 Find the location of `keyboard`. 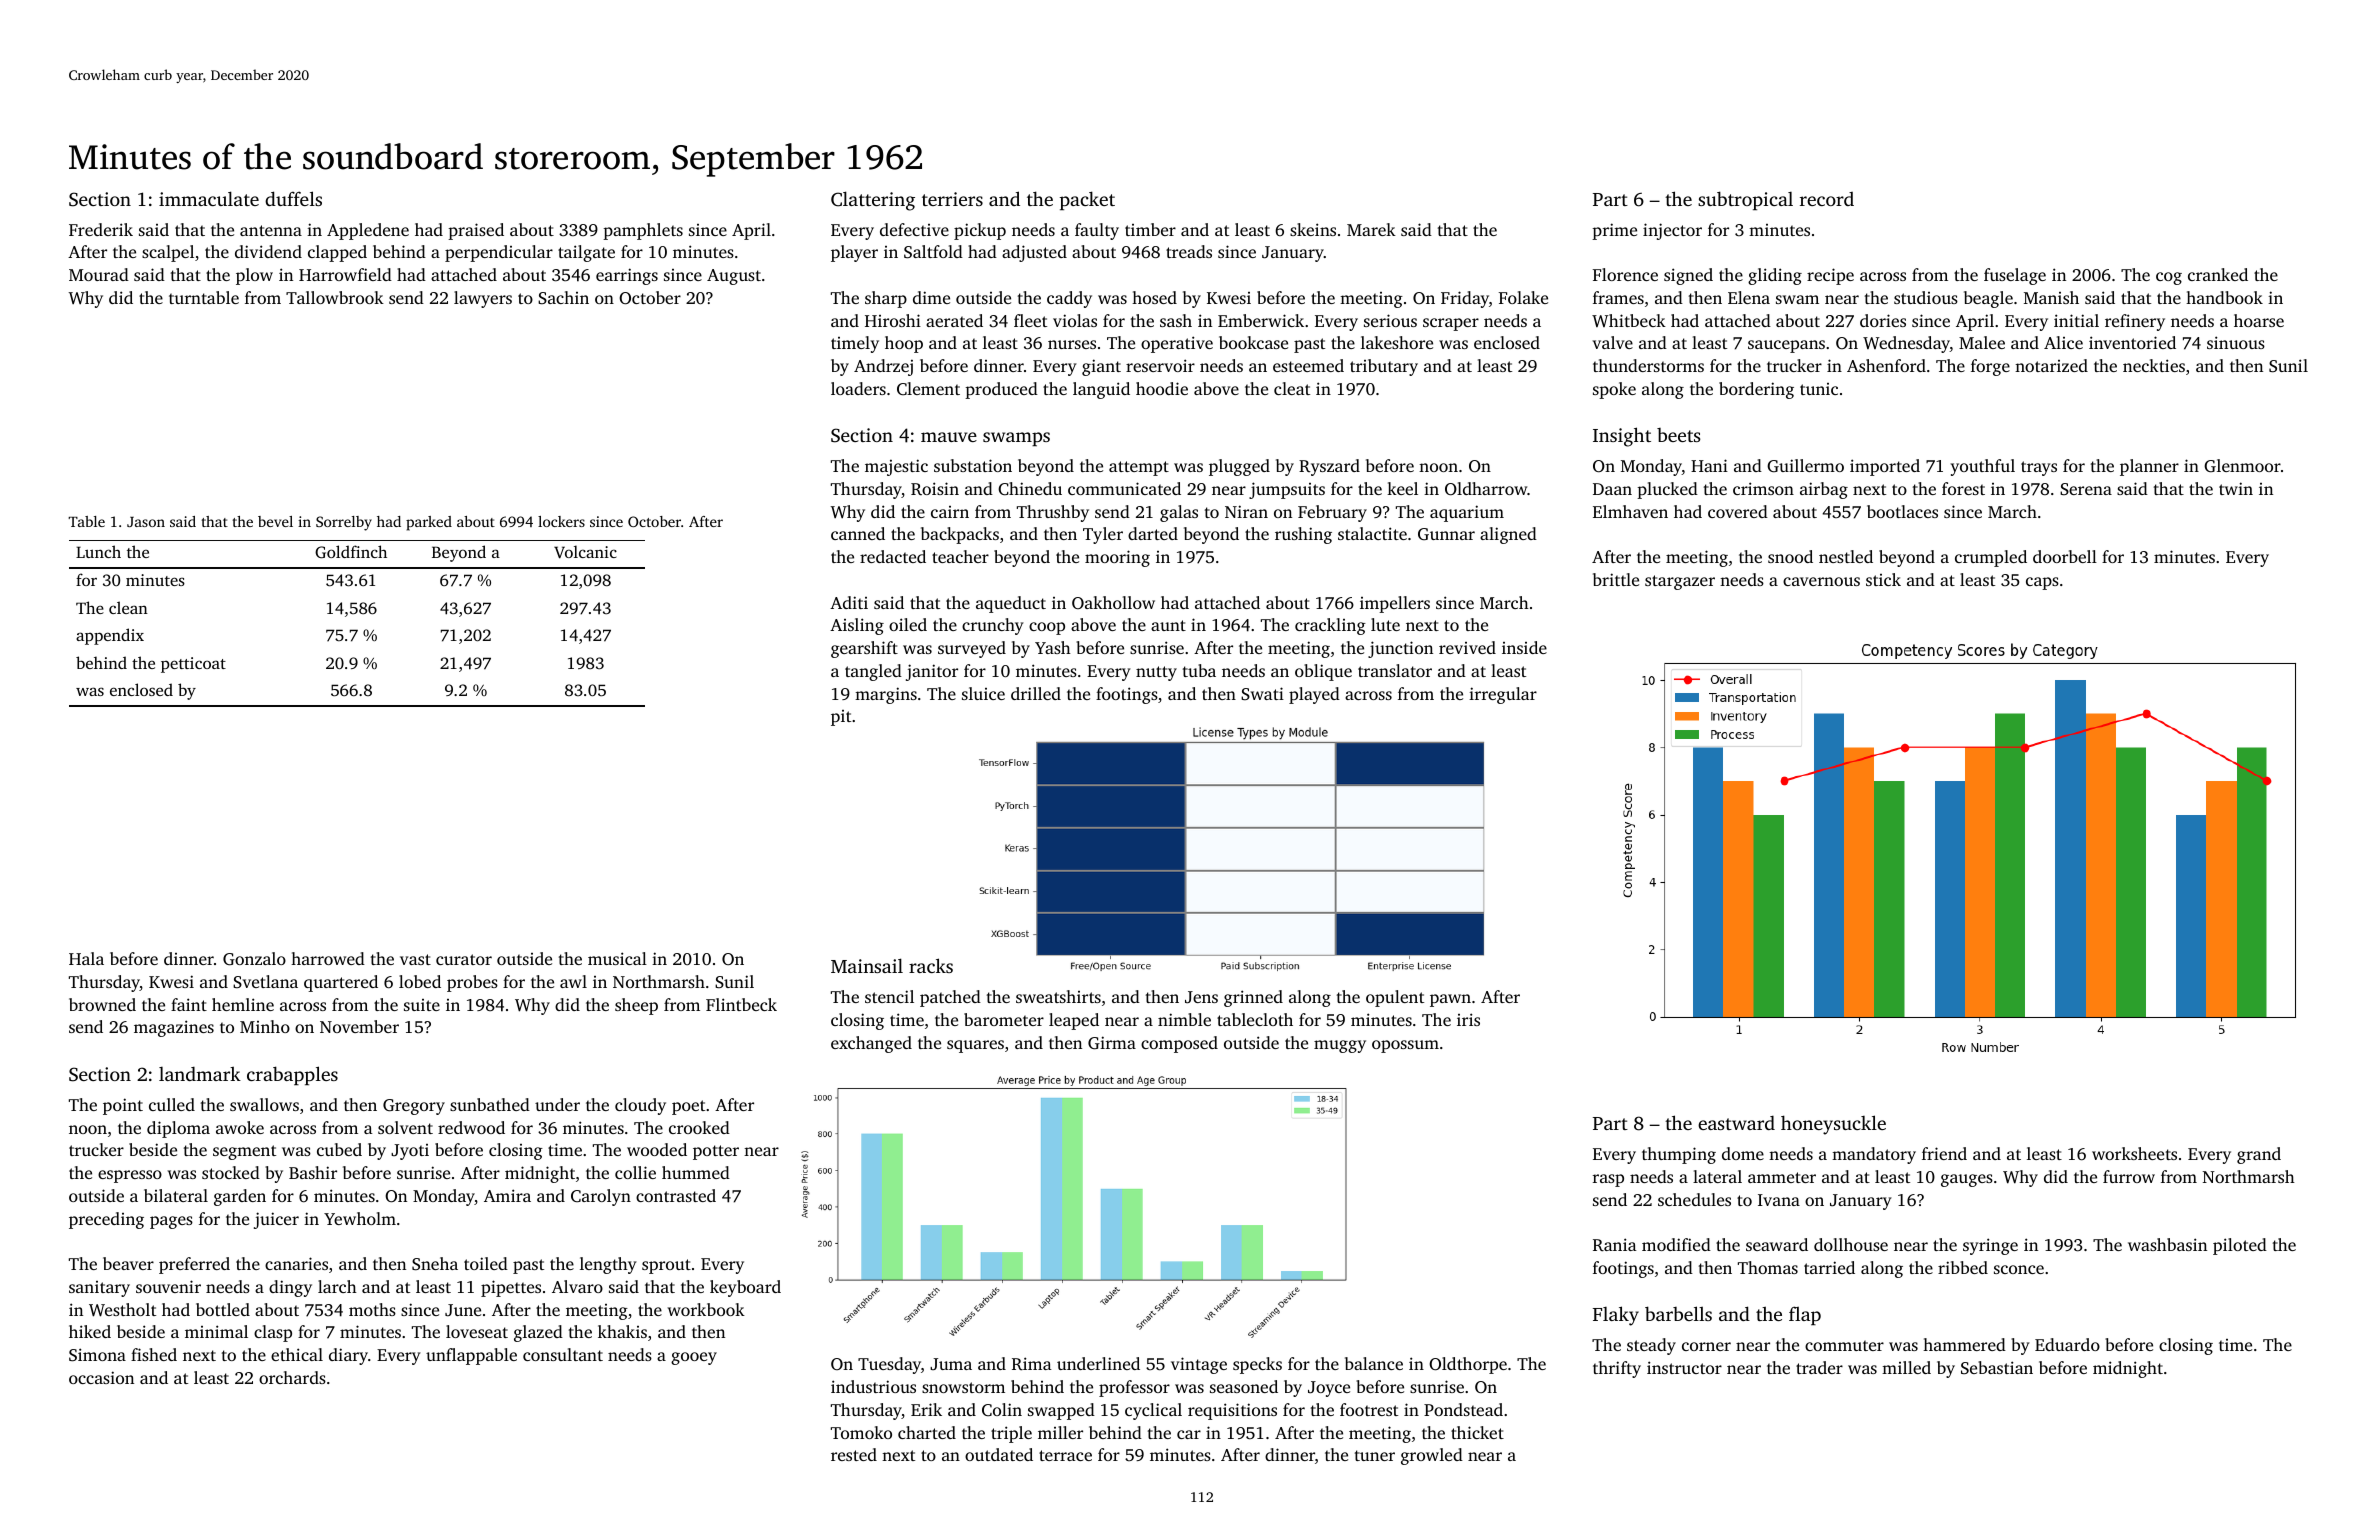

keyboard is located at coordinates (745, 1288).
